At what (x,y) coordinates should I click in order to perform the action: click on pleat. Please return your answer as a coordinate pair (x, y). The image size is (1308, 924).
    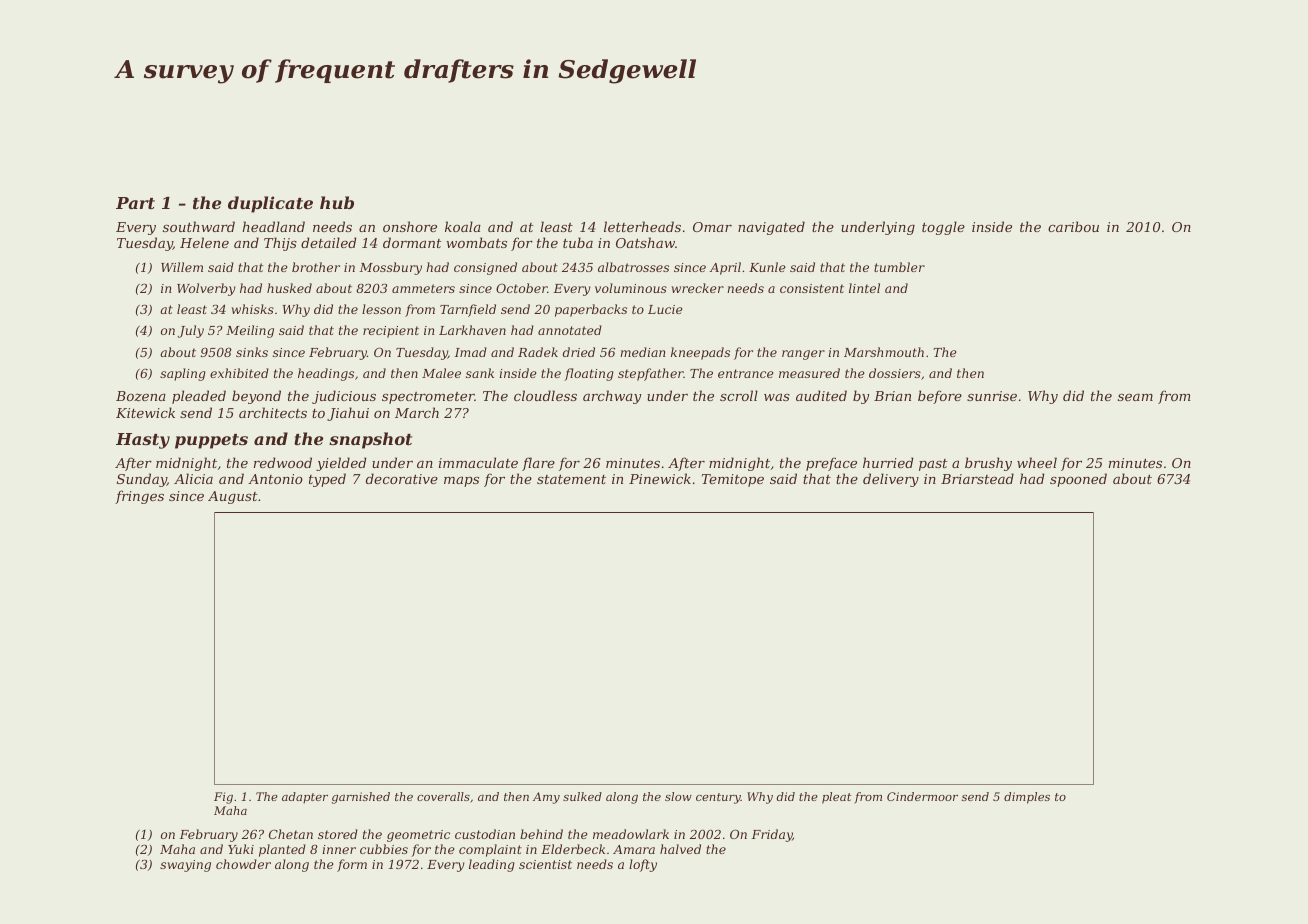
    Looking at the image, I should click on (836, 798).
